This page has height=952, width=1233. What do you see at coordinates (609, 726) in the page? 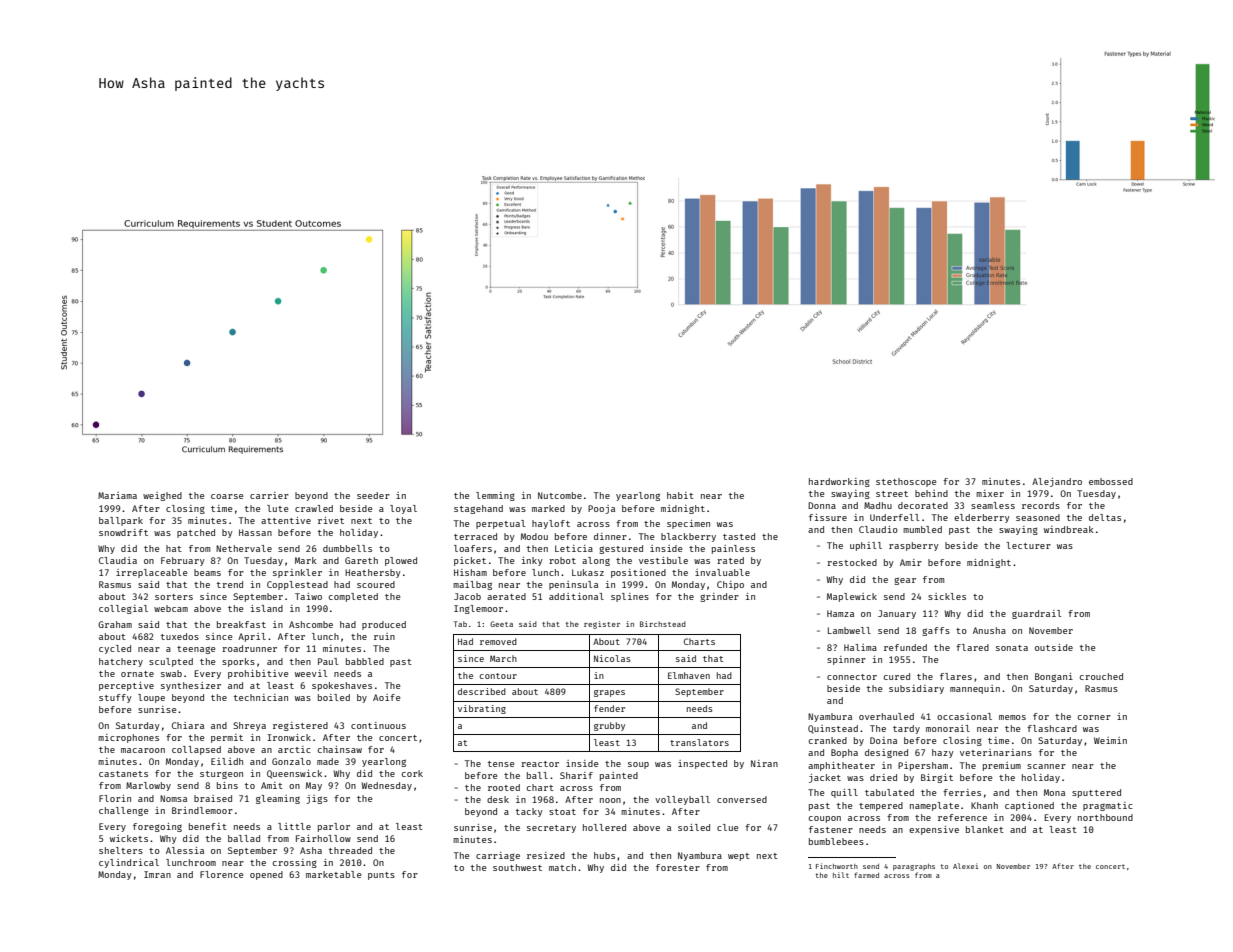
I see `grubby` at bounding box center [609, 726].
